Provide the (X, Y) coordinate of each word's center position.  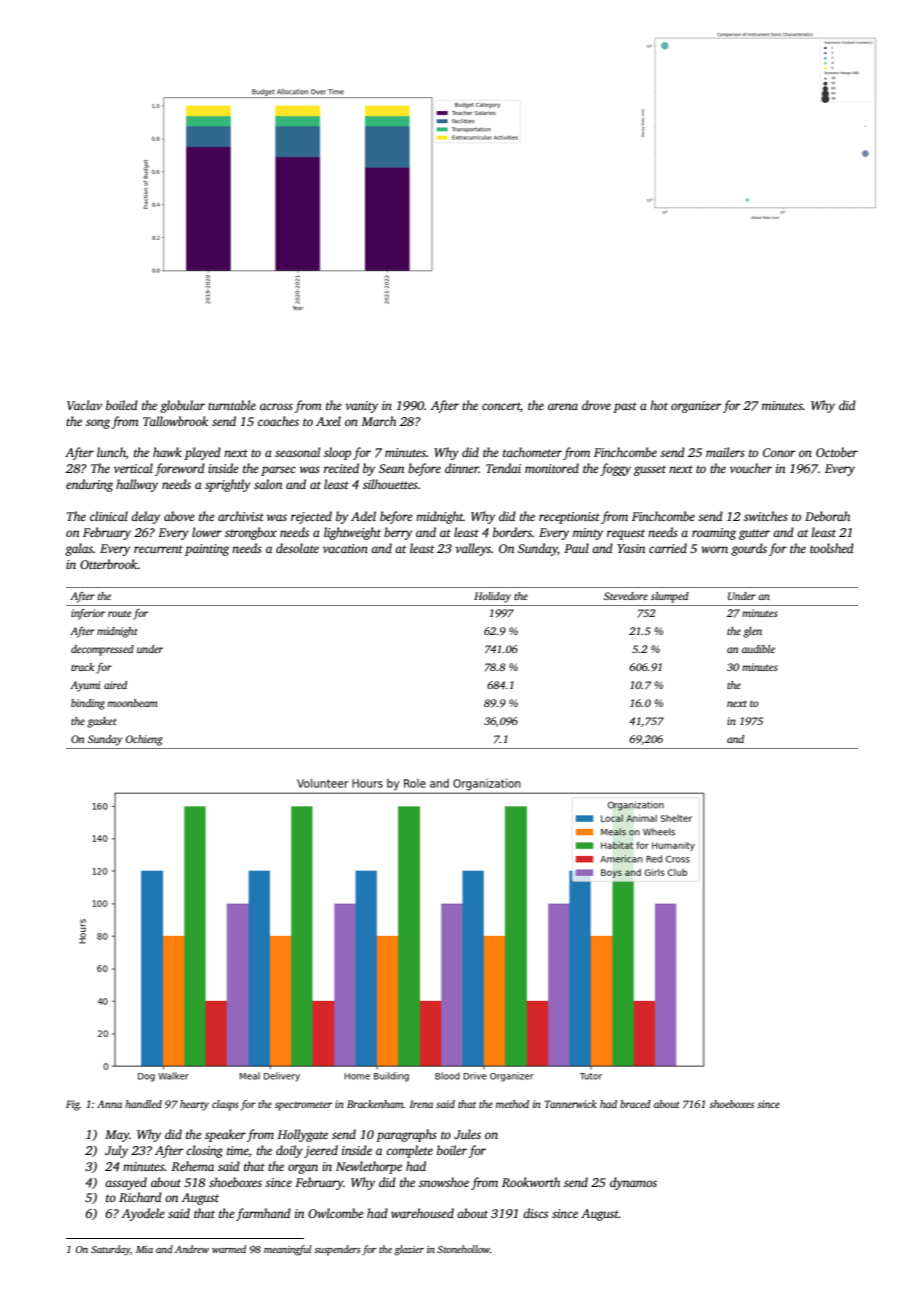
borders (512, 532)
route (120, 613)
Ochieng (144, 740)
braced (635, 1104)
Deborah (827, 516)
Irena (421, 1104)
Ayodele (143, 1214)
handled (143, 1104)
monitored (552, 468)
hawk (167, 452)
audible (758, 649)
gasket (102, 722)
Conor (779, 452)
